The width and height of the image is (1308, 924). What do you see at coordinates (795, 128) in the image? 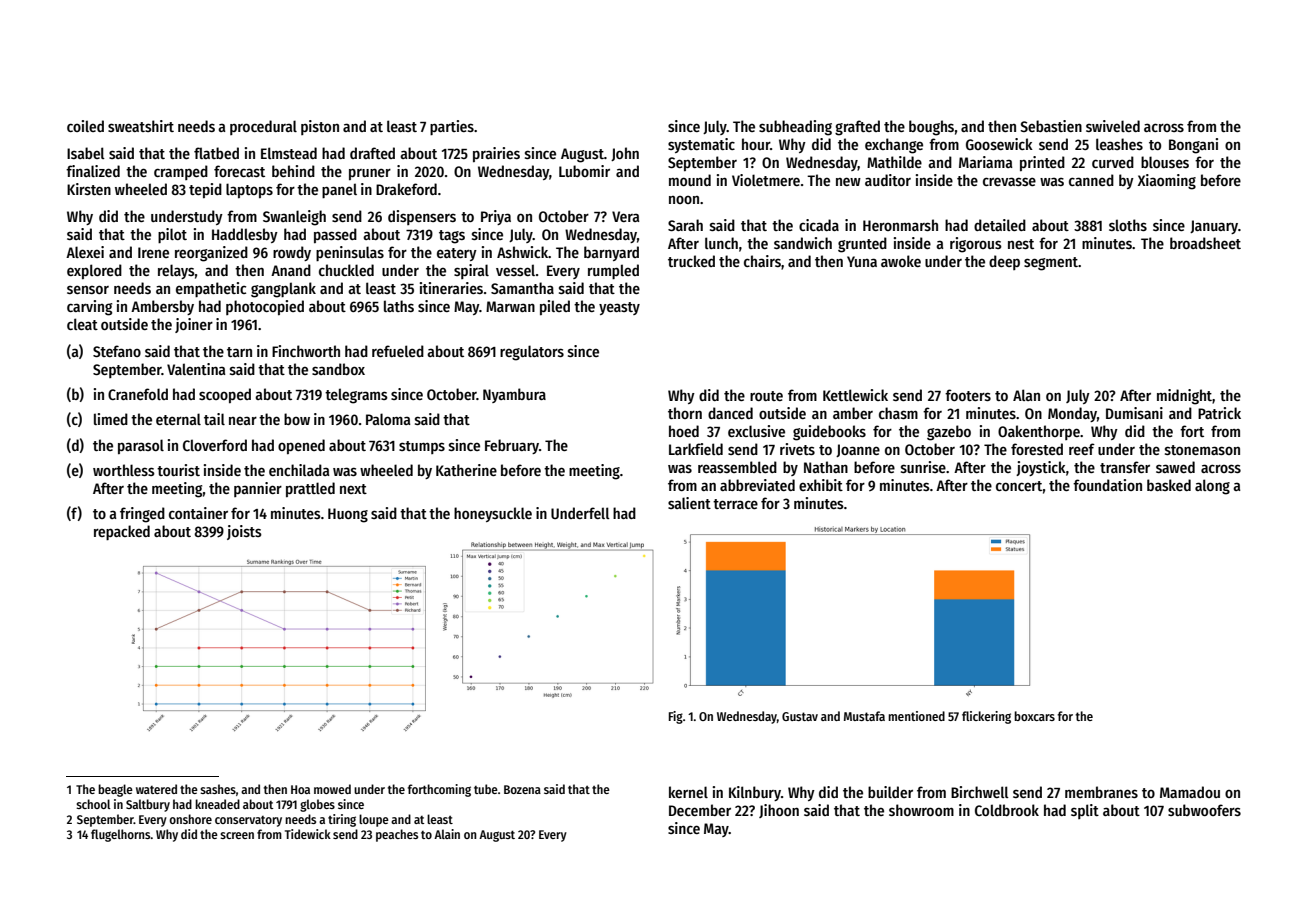
I see `subheading` at bounding box center [795, 128].
